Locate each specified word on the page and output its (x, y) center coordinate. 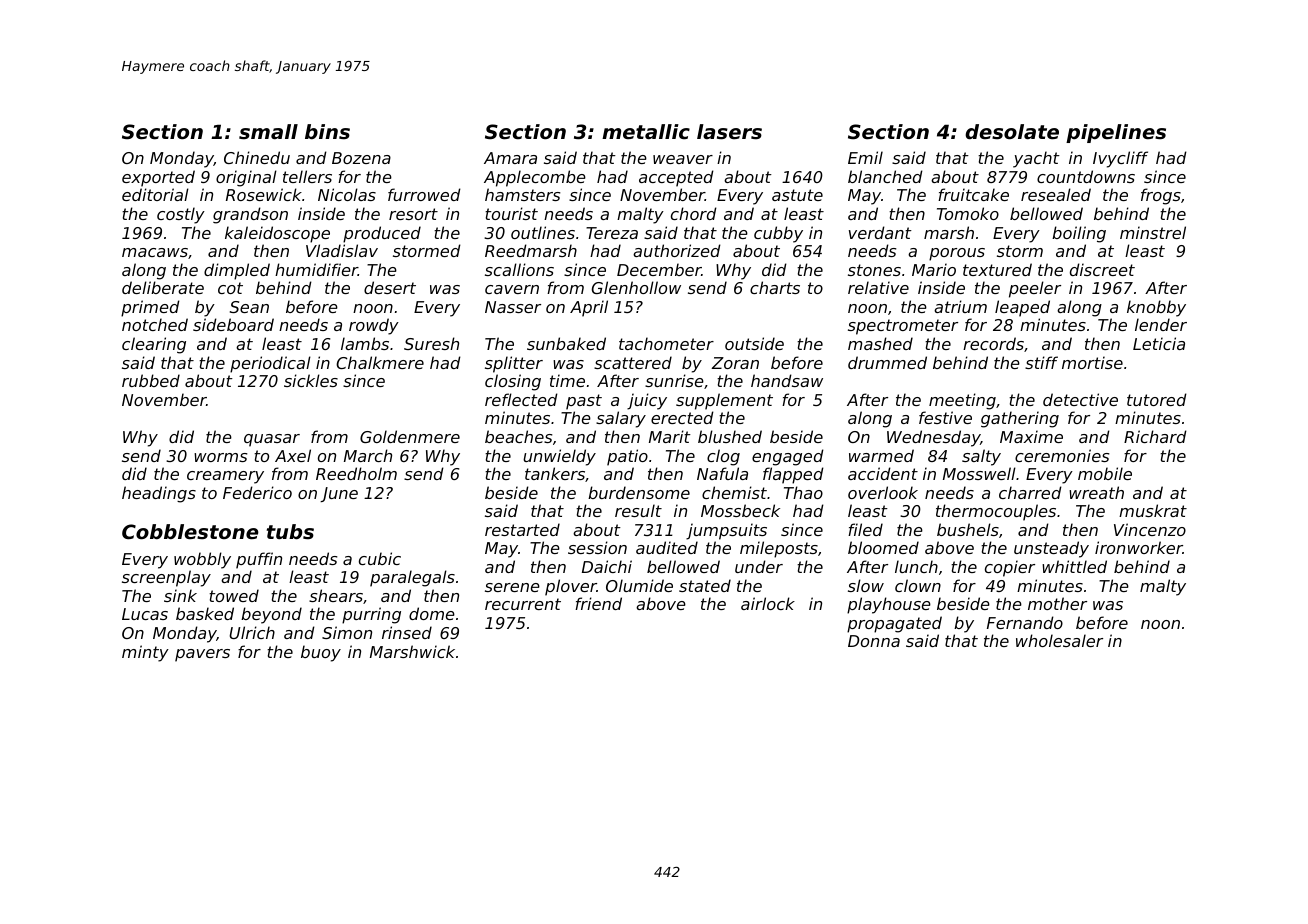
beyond (271, 615)
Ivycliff (1120, 159)
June (339, 494)
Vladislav (342, 250)
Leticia (1159, 343)
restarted (522, 529)
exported (158, 178)
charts (775, 287)
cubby (778, 234)
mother (1057, 603)
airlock (768, 603)
